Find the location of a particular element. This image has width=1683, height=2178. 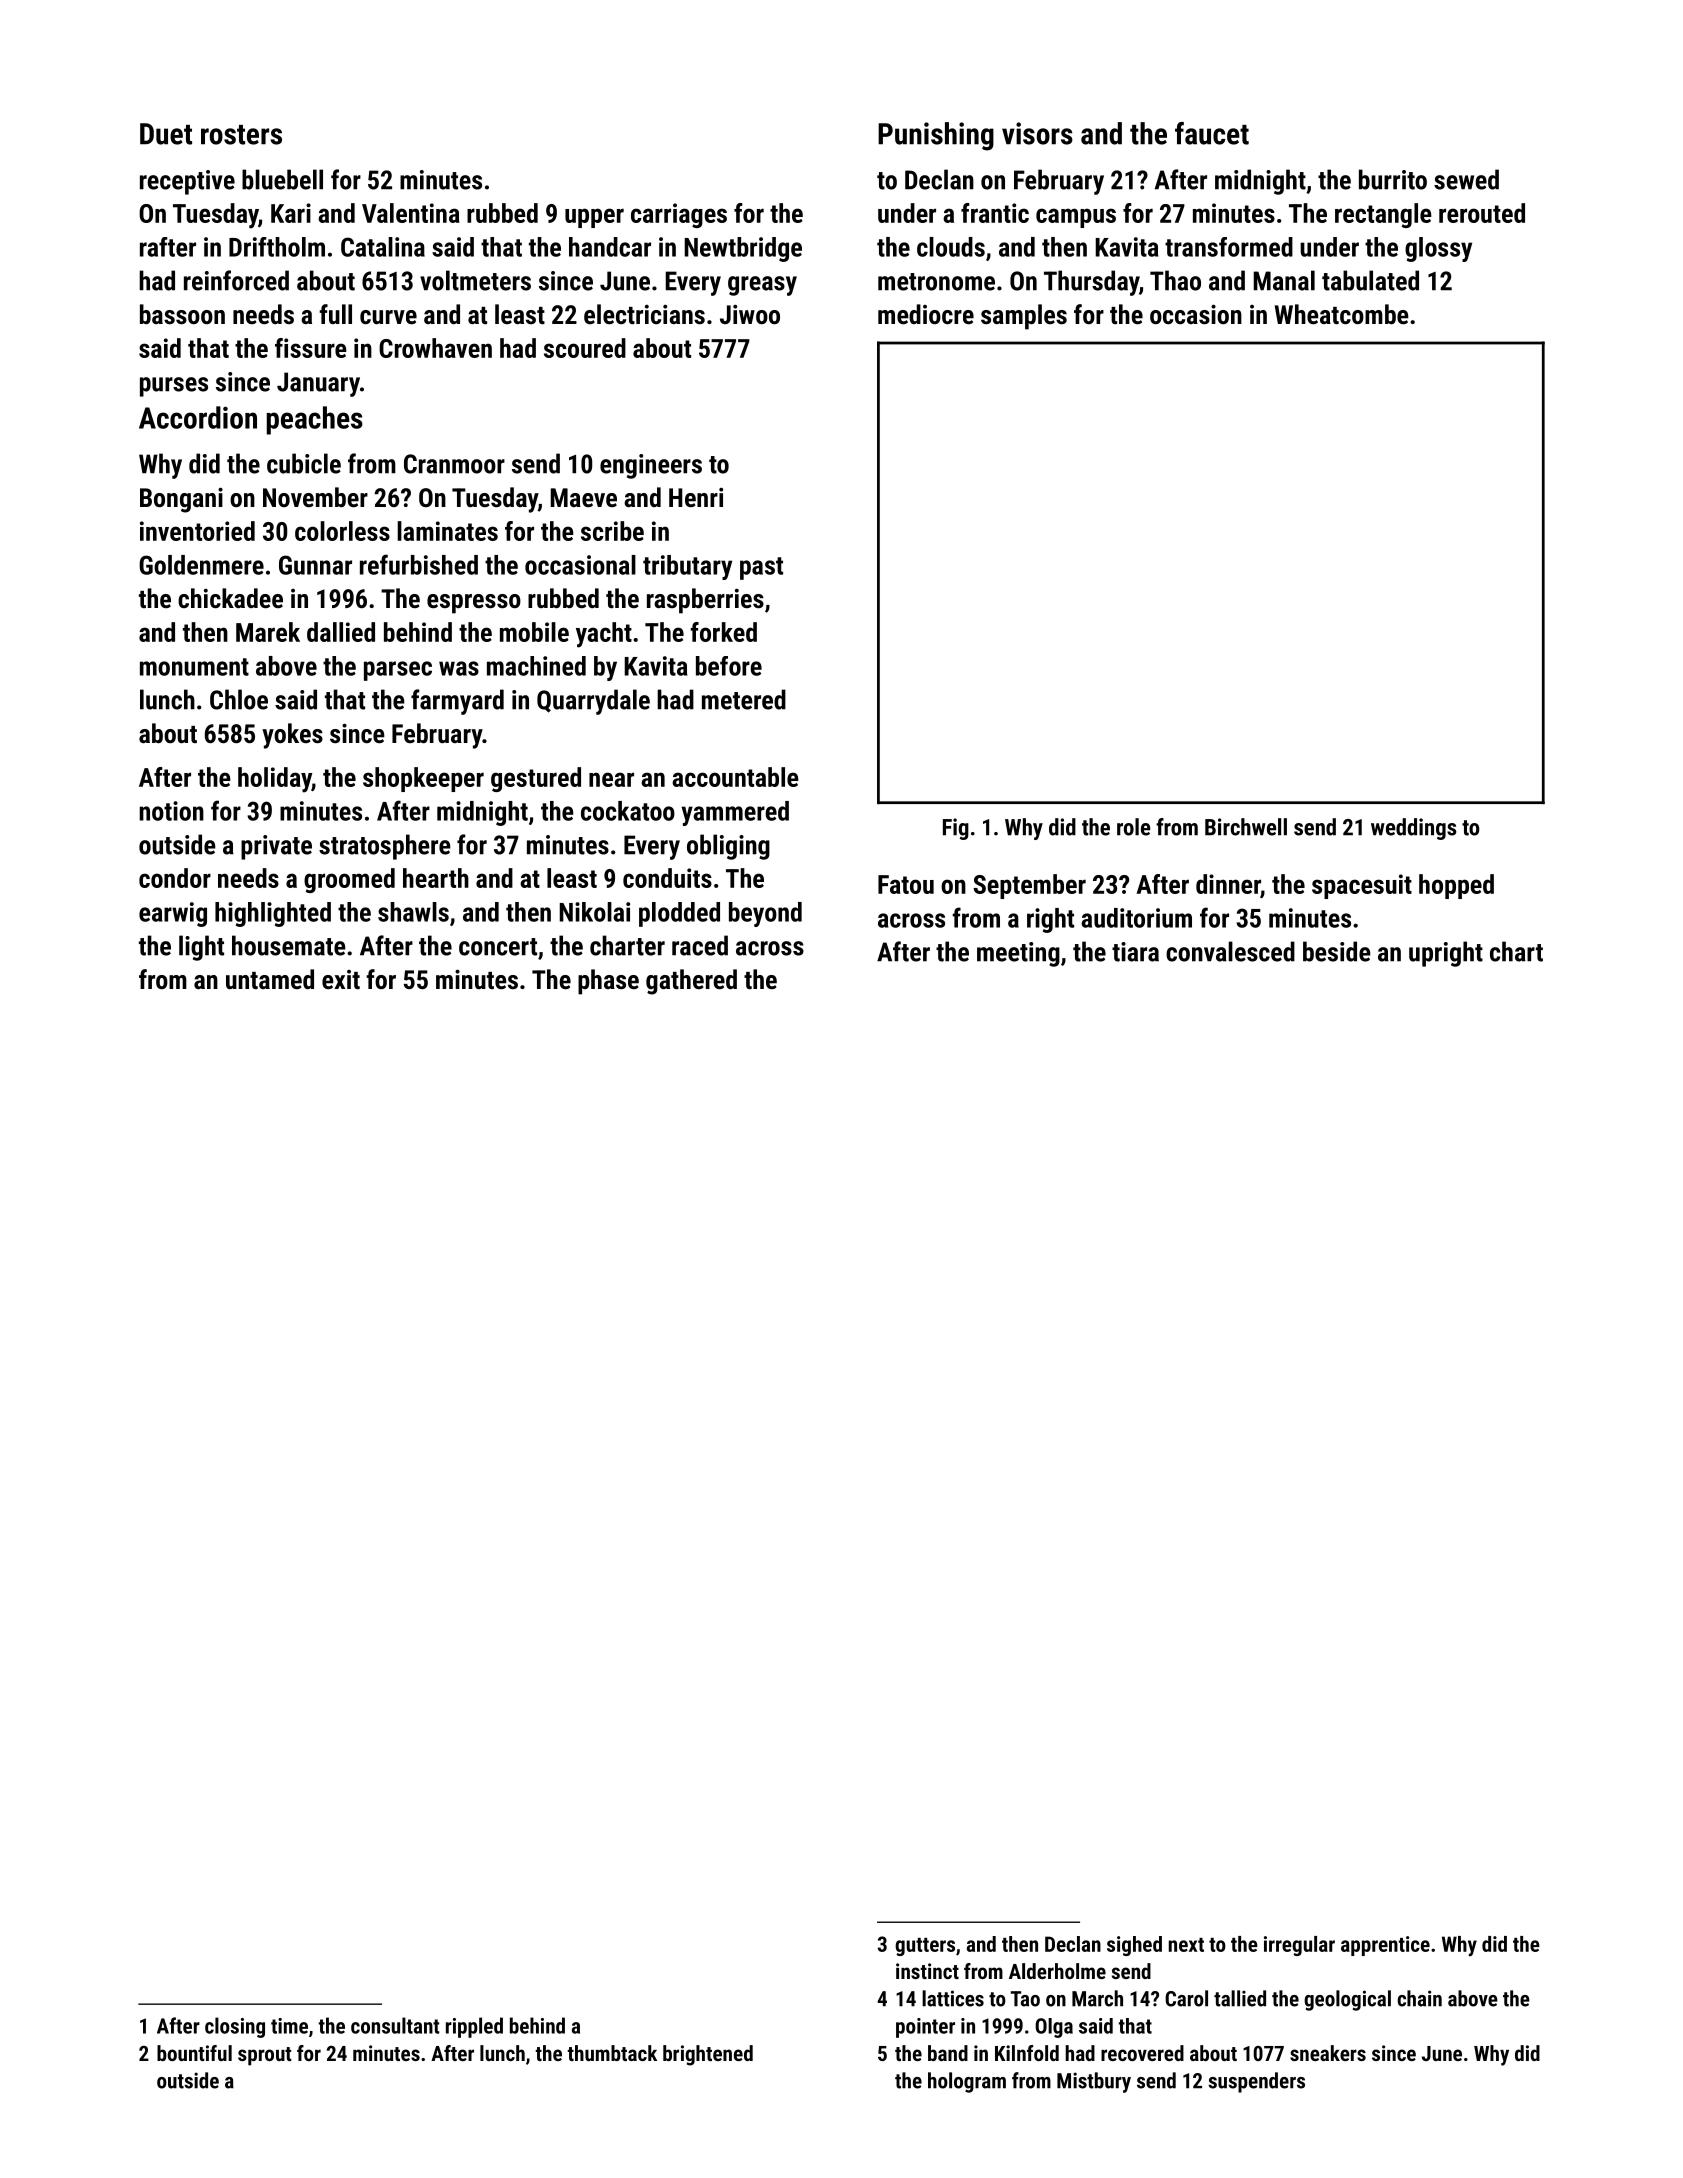

bountiful is located at coordinates (194, 2053).
